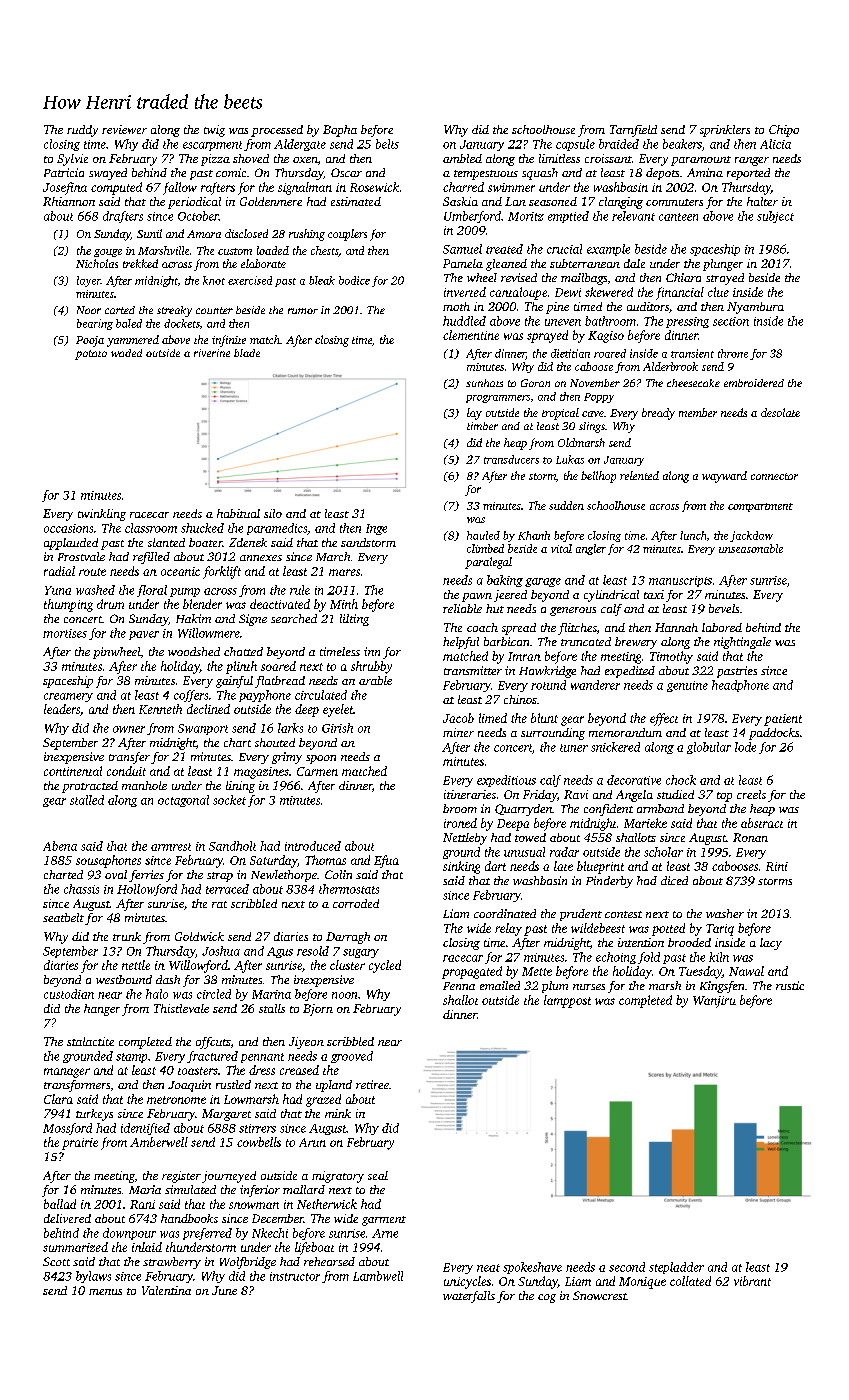  What do you see at coordinates (754, 383) in the image?
I see `embroidered` at bounding box center [754, 383].
